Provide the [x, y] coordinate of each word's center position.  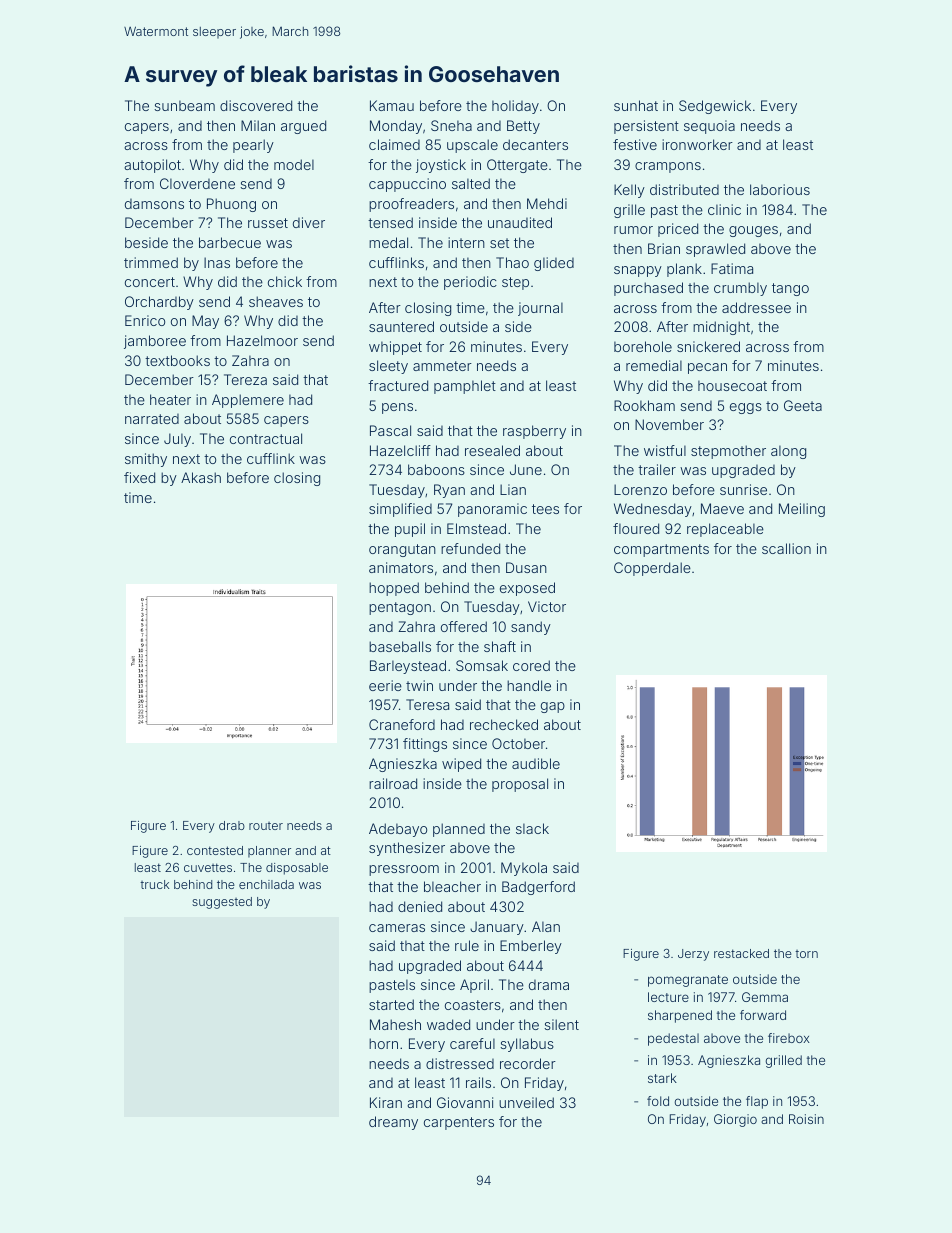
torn [806, 954]
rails [478, 1082]
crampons [668, 167]
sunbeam [184, 105]
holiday [515, 107]
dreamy [393, 1123]
